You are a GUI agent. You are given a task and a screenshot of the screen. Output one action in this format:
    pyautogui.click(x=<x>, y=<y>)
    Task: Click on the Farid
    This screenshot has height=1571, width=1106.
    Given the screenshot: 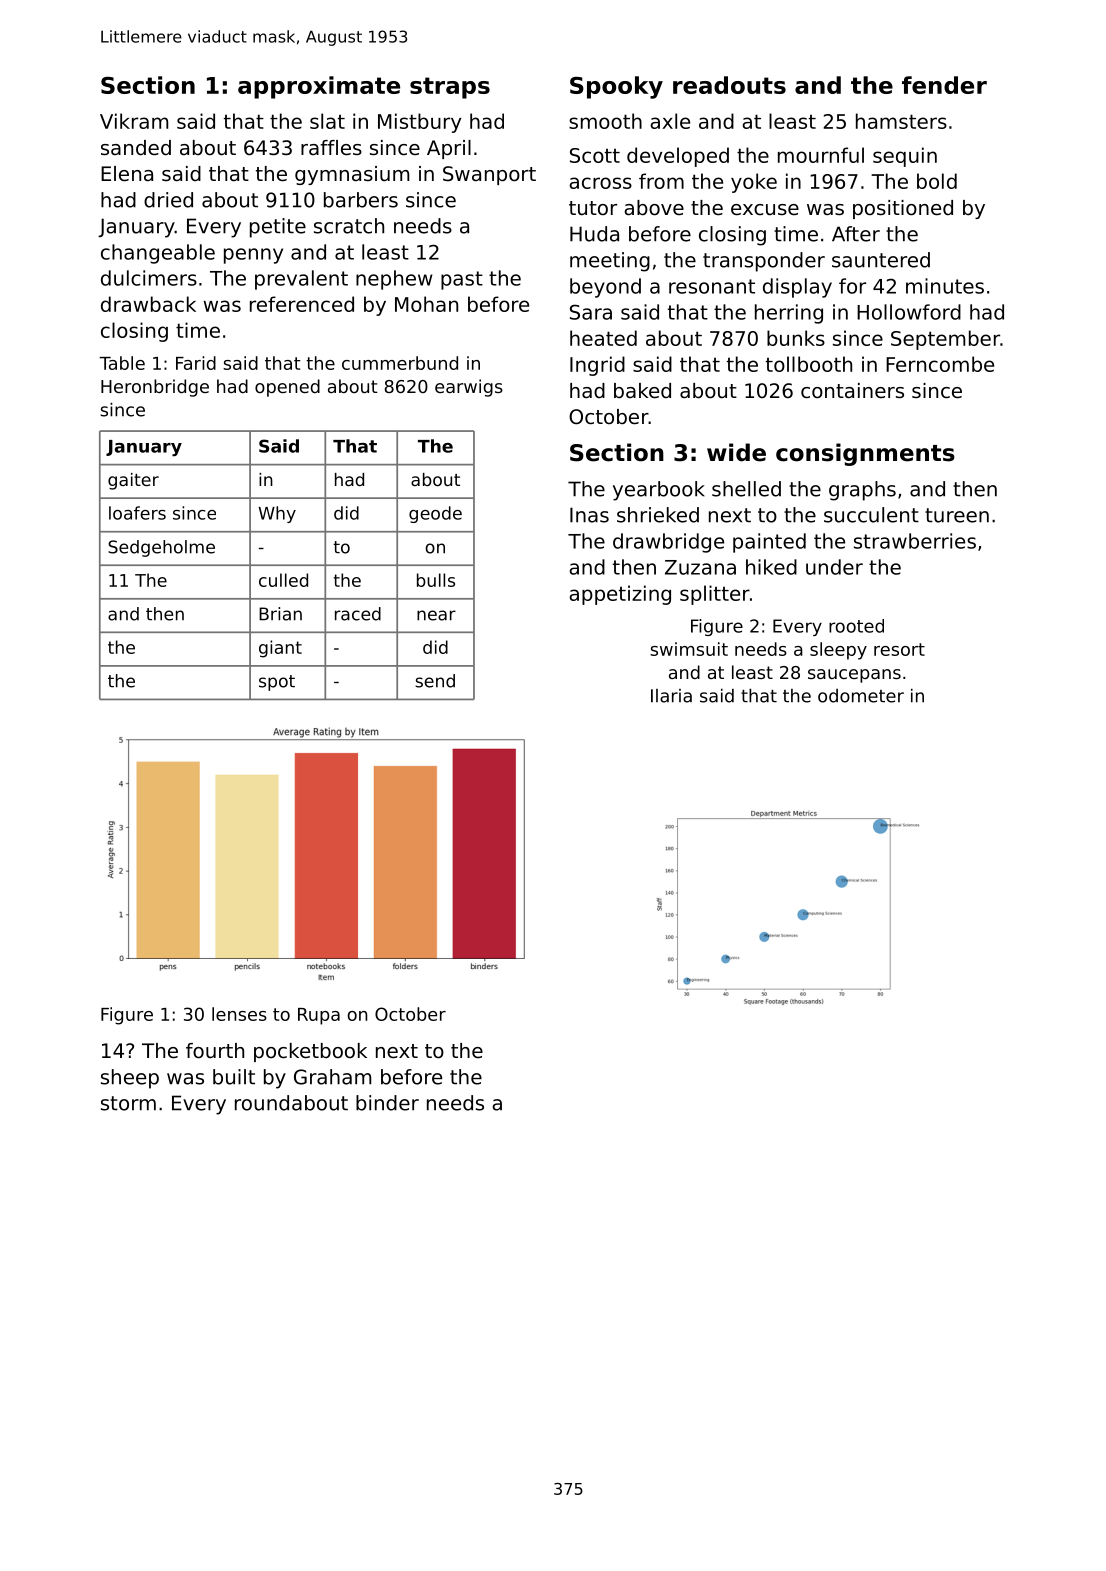 What is the action you would take?
    pyautogui.click(x=196, y=363)
